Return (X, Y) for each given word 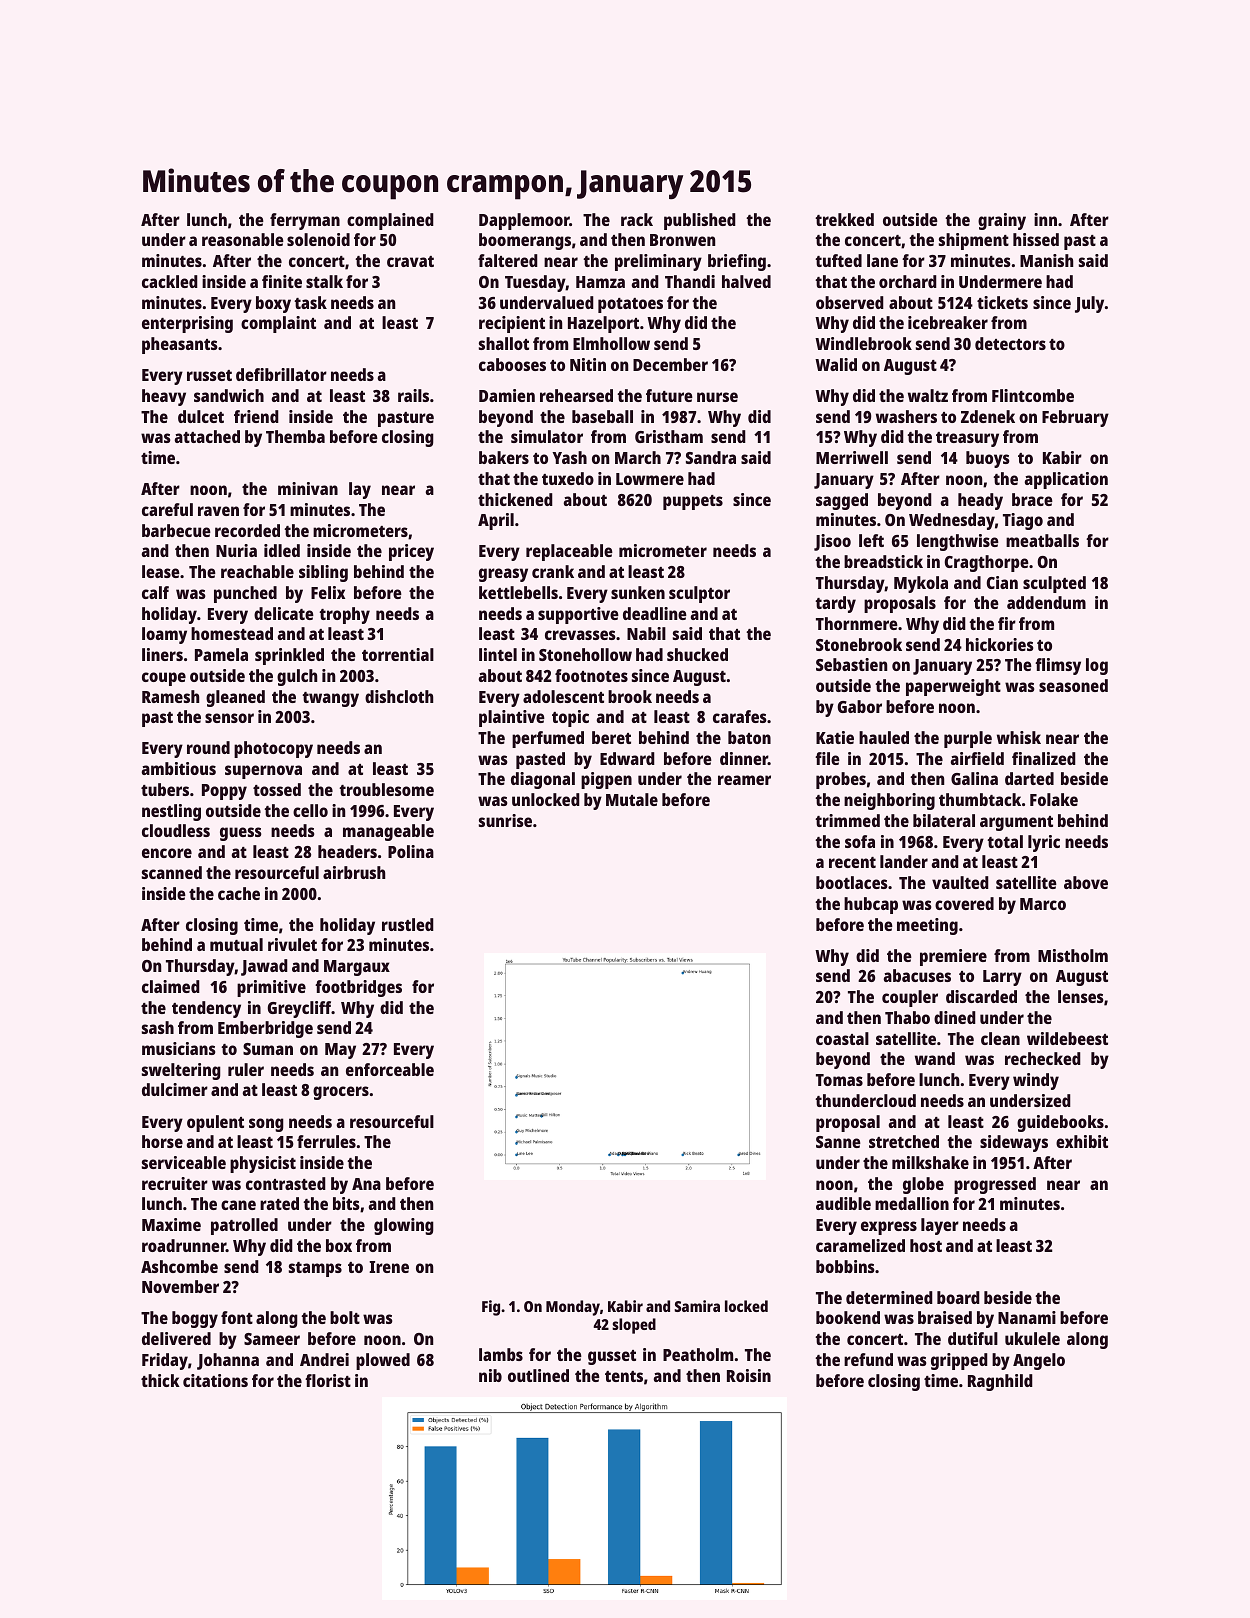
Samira (697, 1306)
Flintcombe (1033, 395)
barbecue (176, 530)
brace (1032, 499)
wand (935, 1058)
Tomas (839, 1080)
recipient (512, 324)
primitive (271, 988)
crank (553, 571)
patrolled (244, 1226)
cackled (170, 281)
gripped (959, 1361)
